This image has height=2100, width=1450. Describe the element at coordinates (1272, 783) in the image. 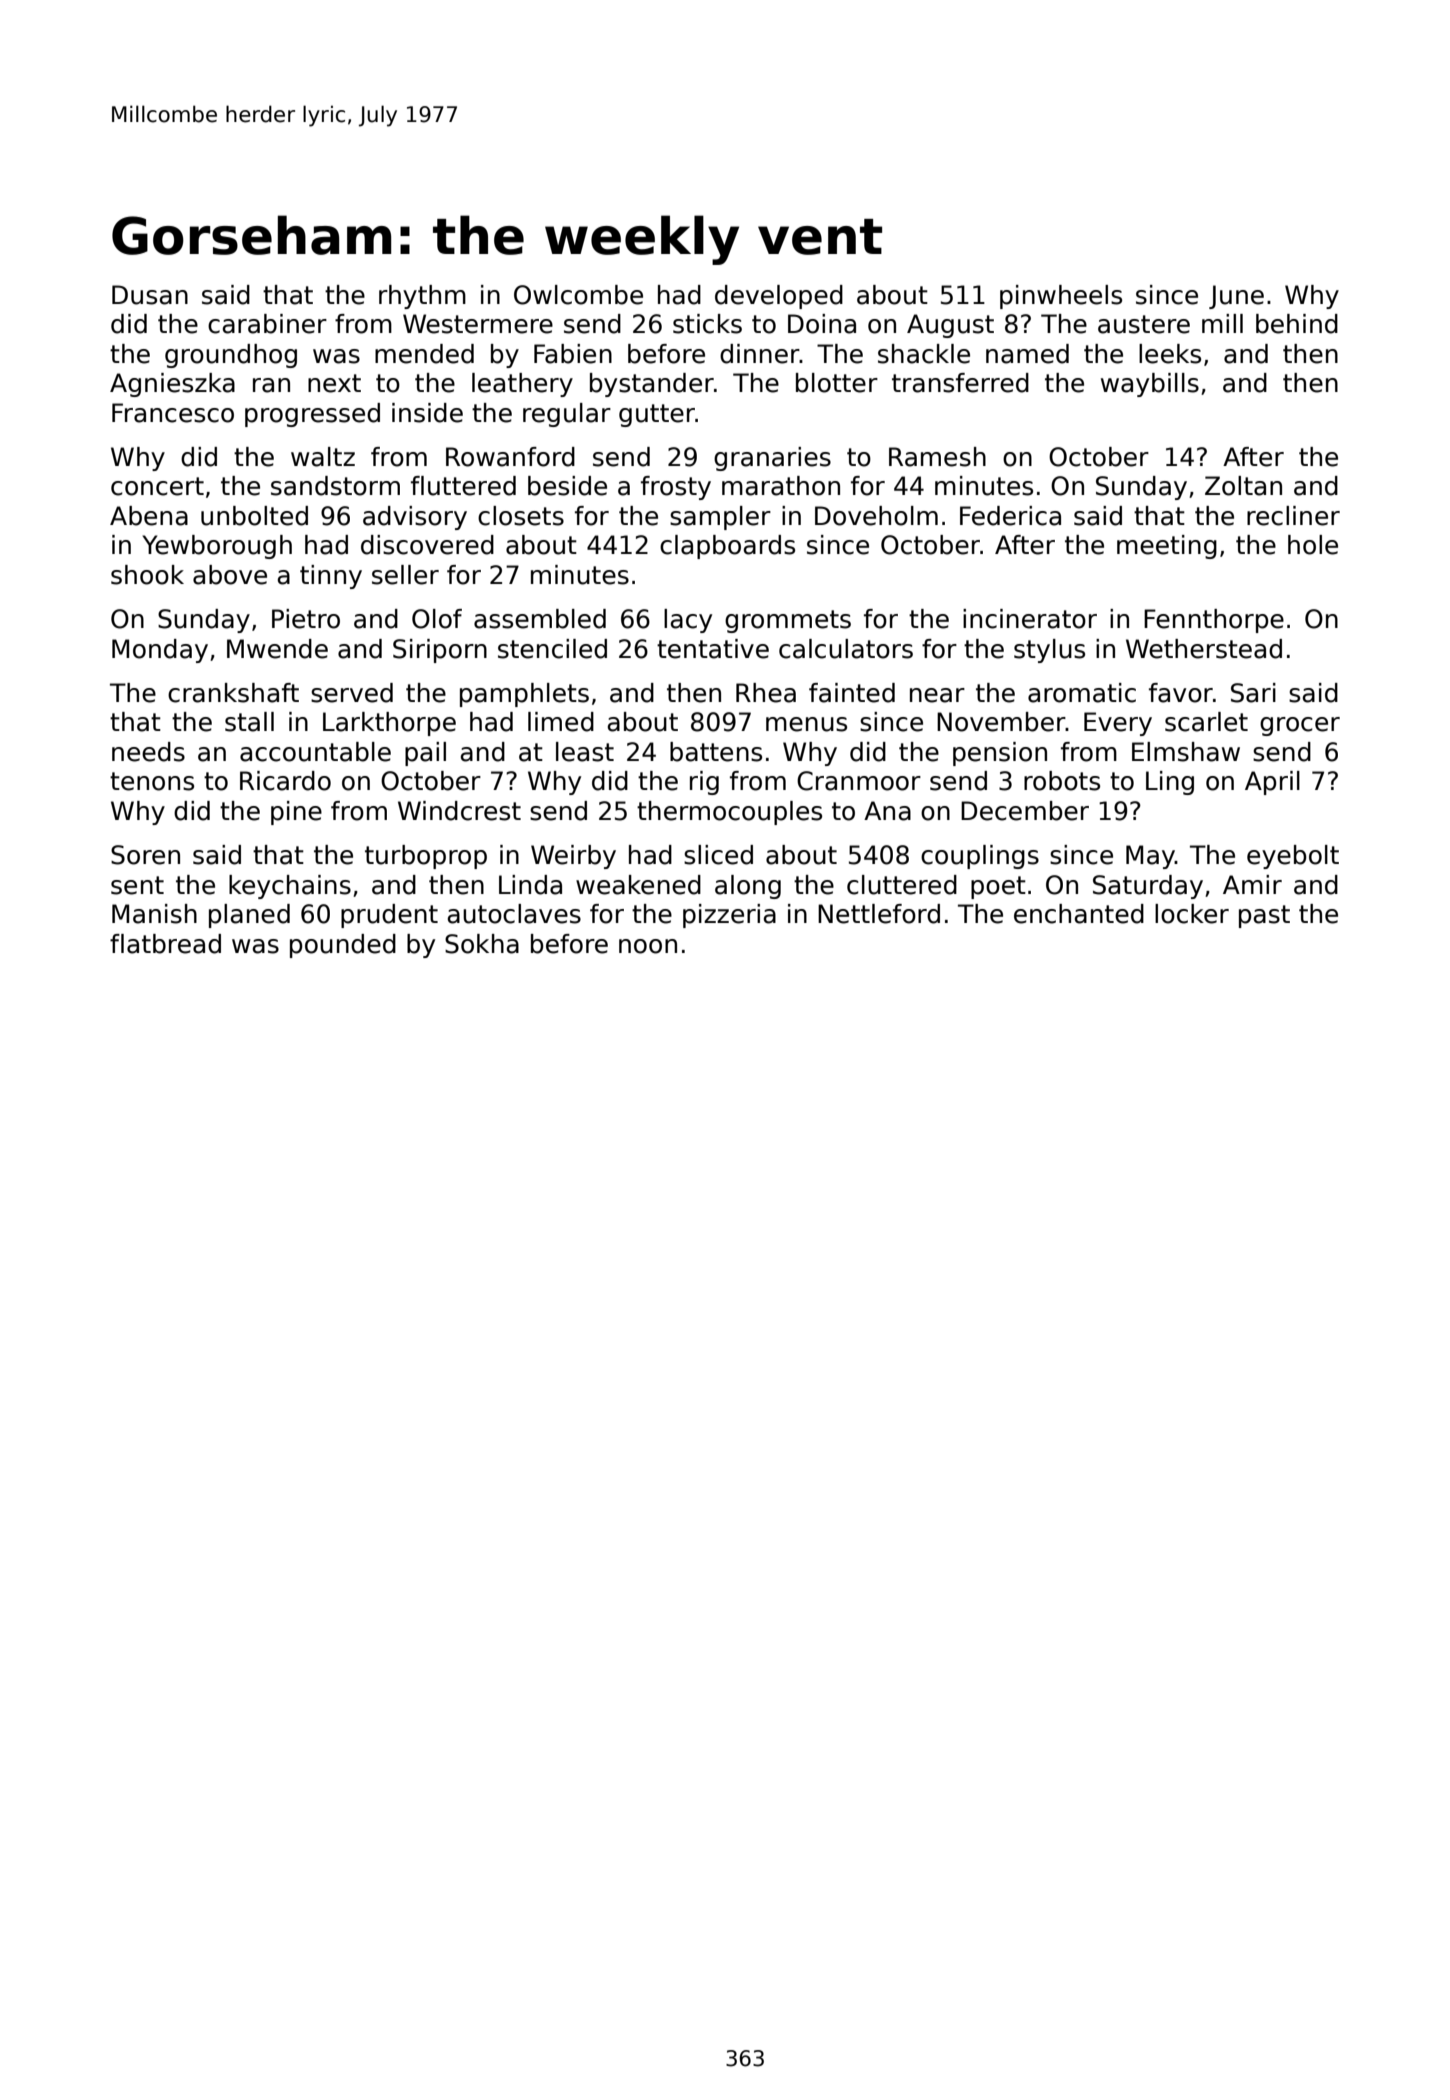

I see `April` at that location.
